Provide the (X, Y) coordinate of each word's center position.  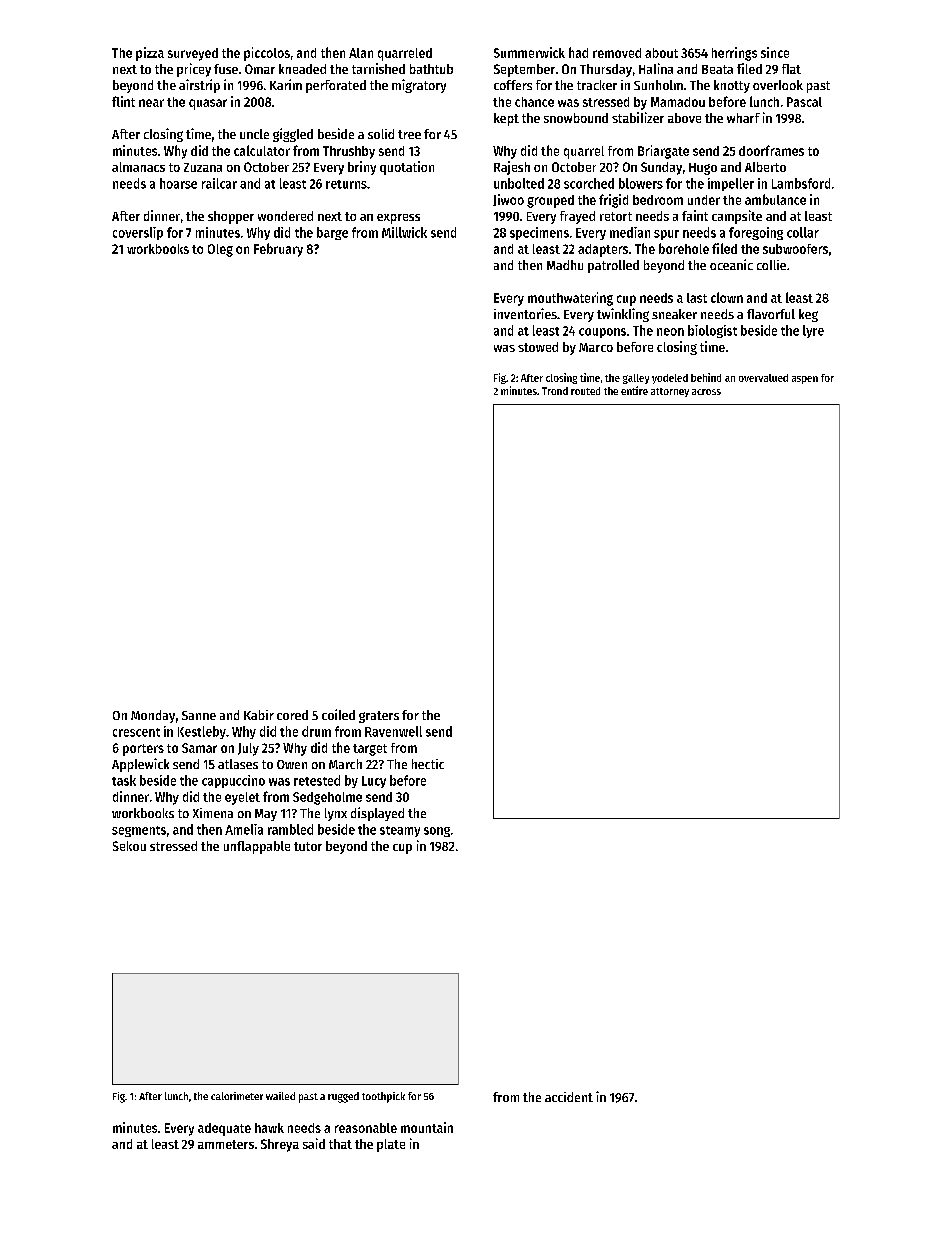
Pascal (804, 102)
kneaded (302, 69)
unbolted (519, 183)
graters (379, 717)
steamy (400, 831)
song (437, 832)
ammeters (226, 1144)
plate (391, 1145)
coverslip (138, 233)
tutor (308, 846)
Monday (153, 716)
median (630, 232)
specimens (539, 233)
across (706, 392)
